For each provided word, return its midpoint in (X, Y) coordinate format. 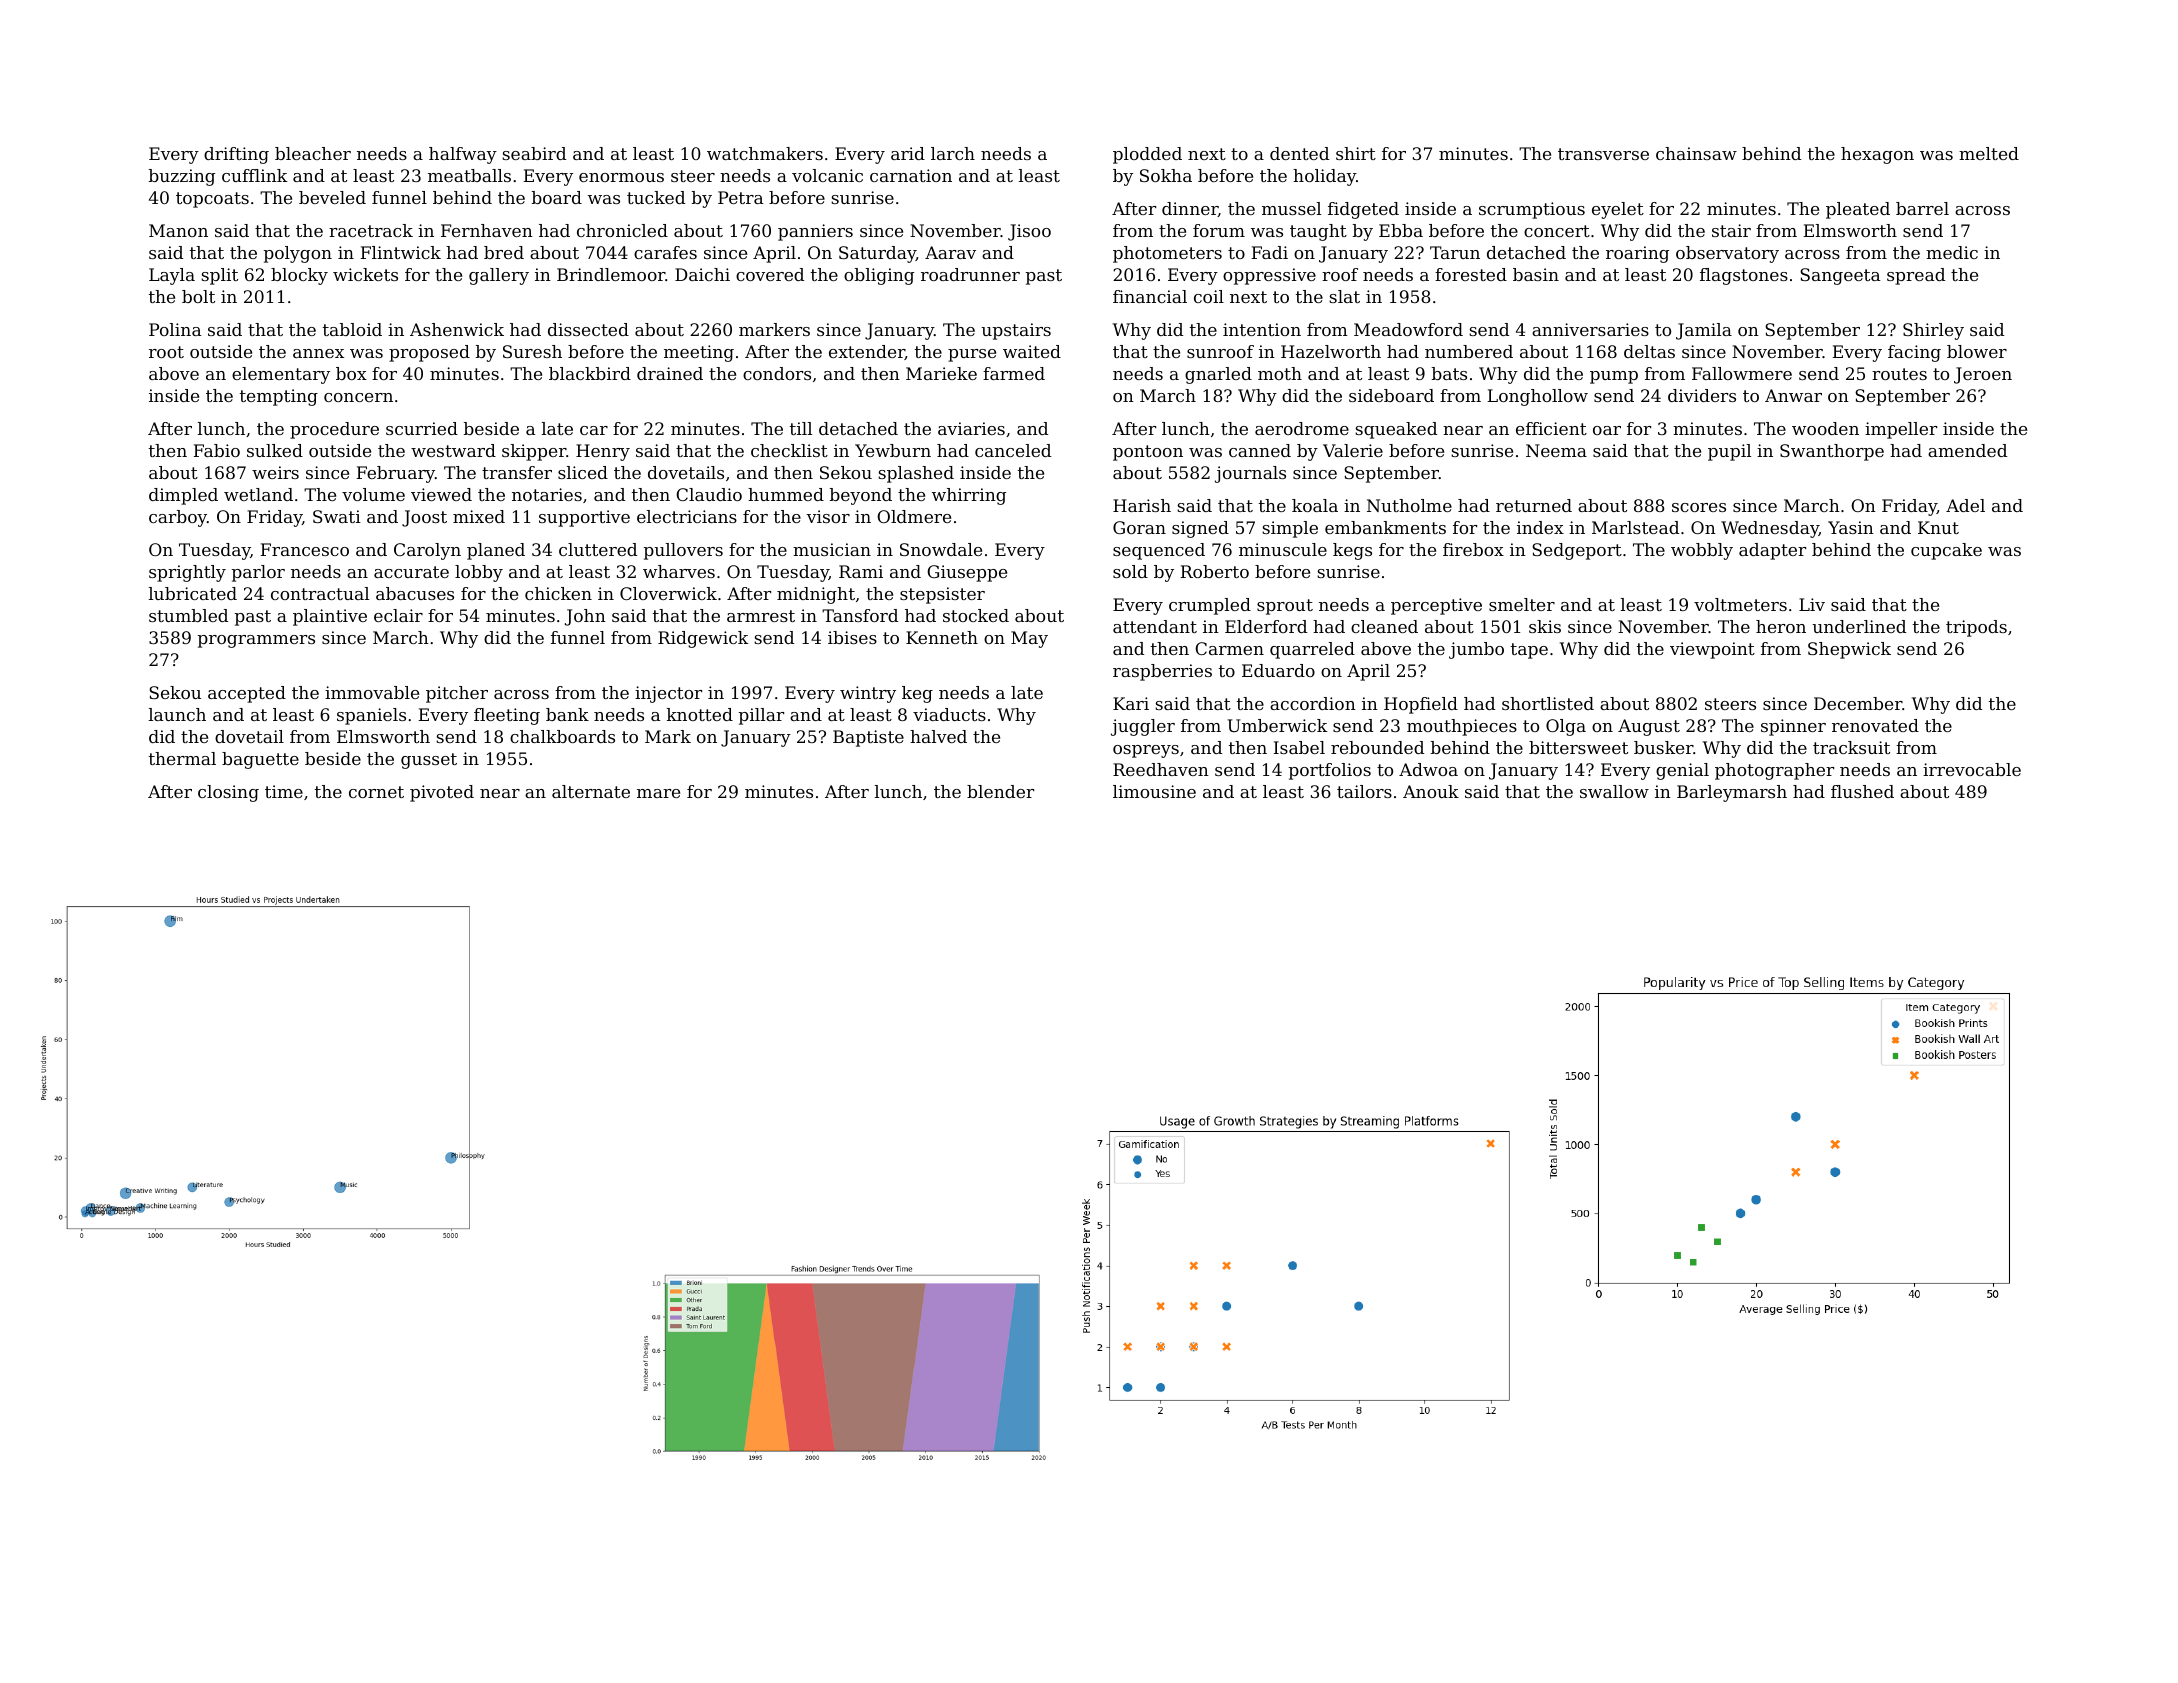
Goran (1139, 527)
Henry (603, 452)
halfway (463, 155)
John (585, 617)
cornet (376, 792)
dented (1299, 153)
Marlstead (1635, 527)
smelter (1522, 604)
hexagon (1877, 155)
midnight (816, 595)
